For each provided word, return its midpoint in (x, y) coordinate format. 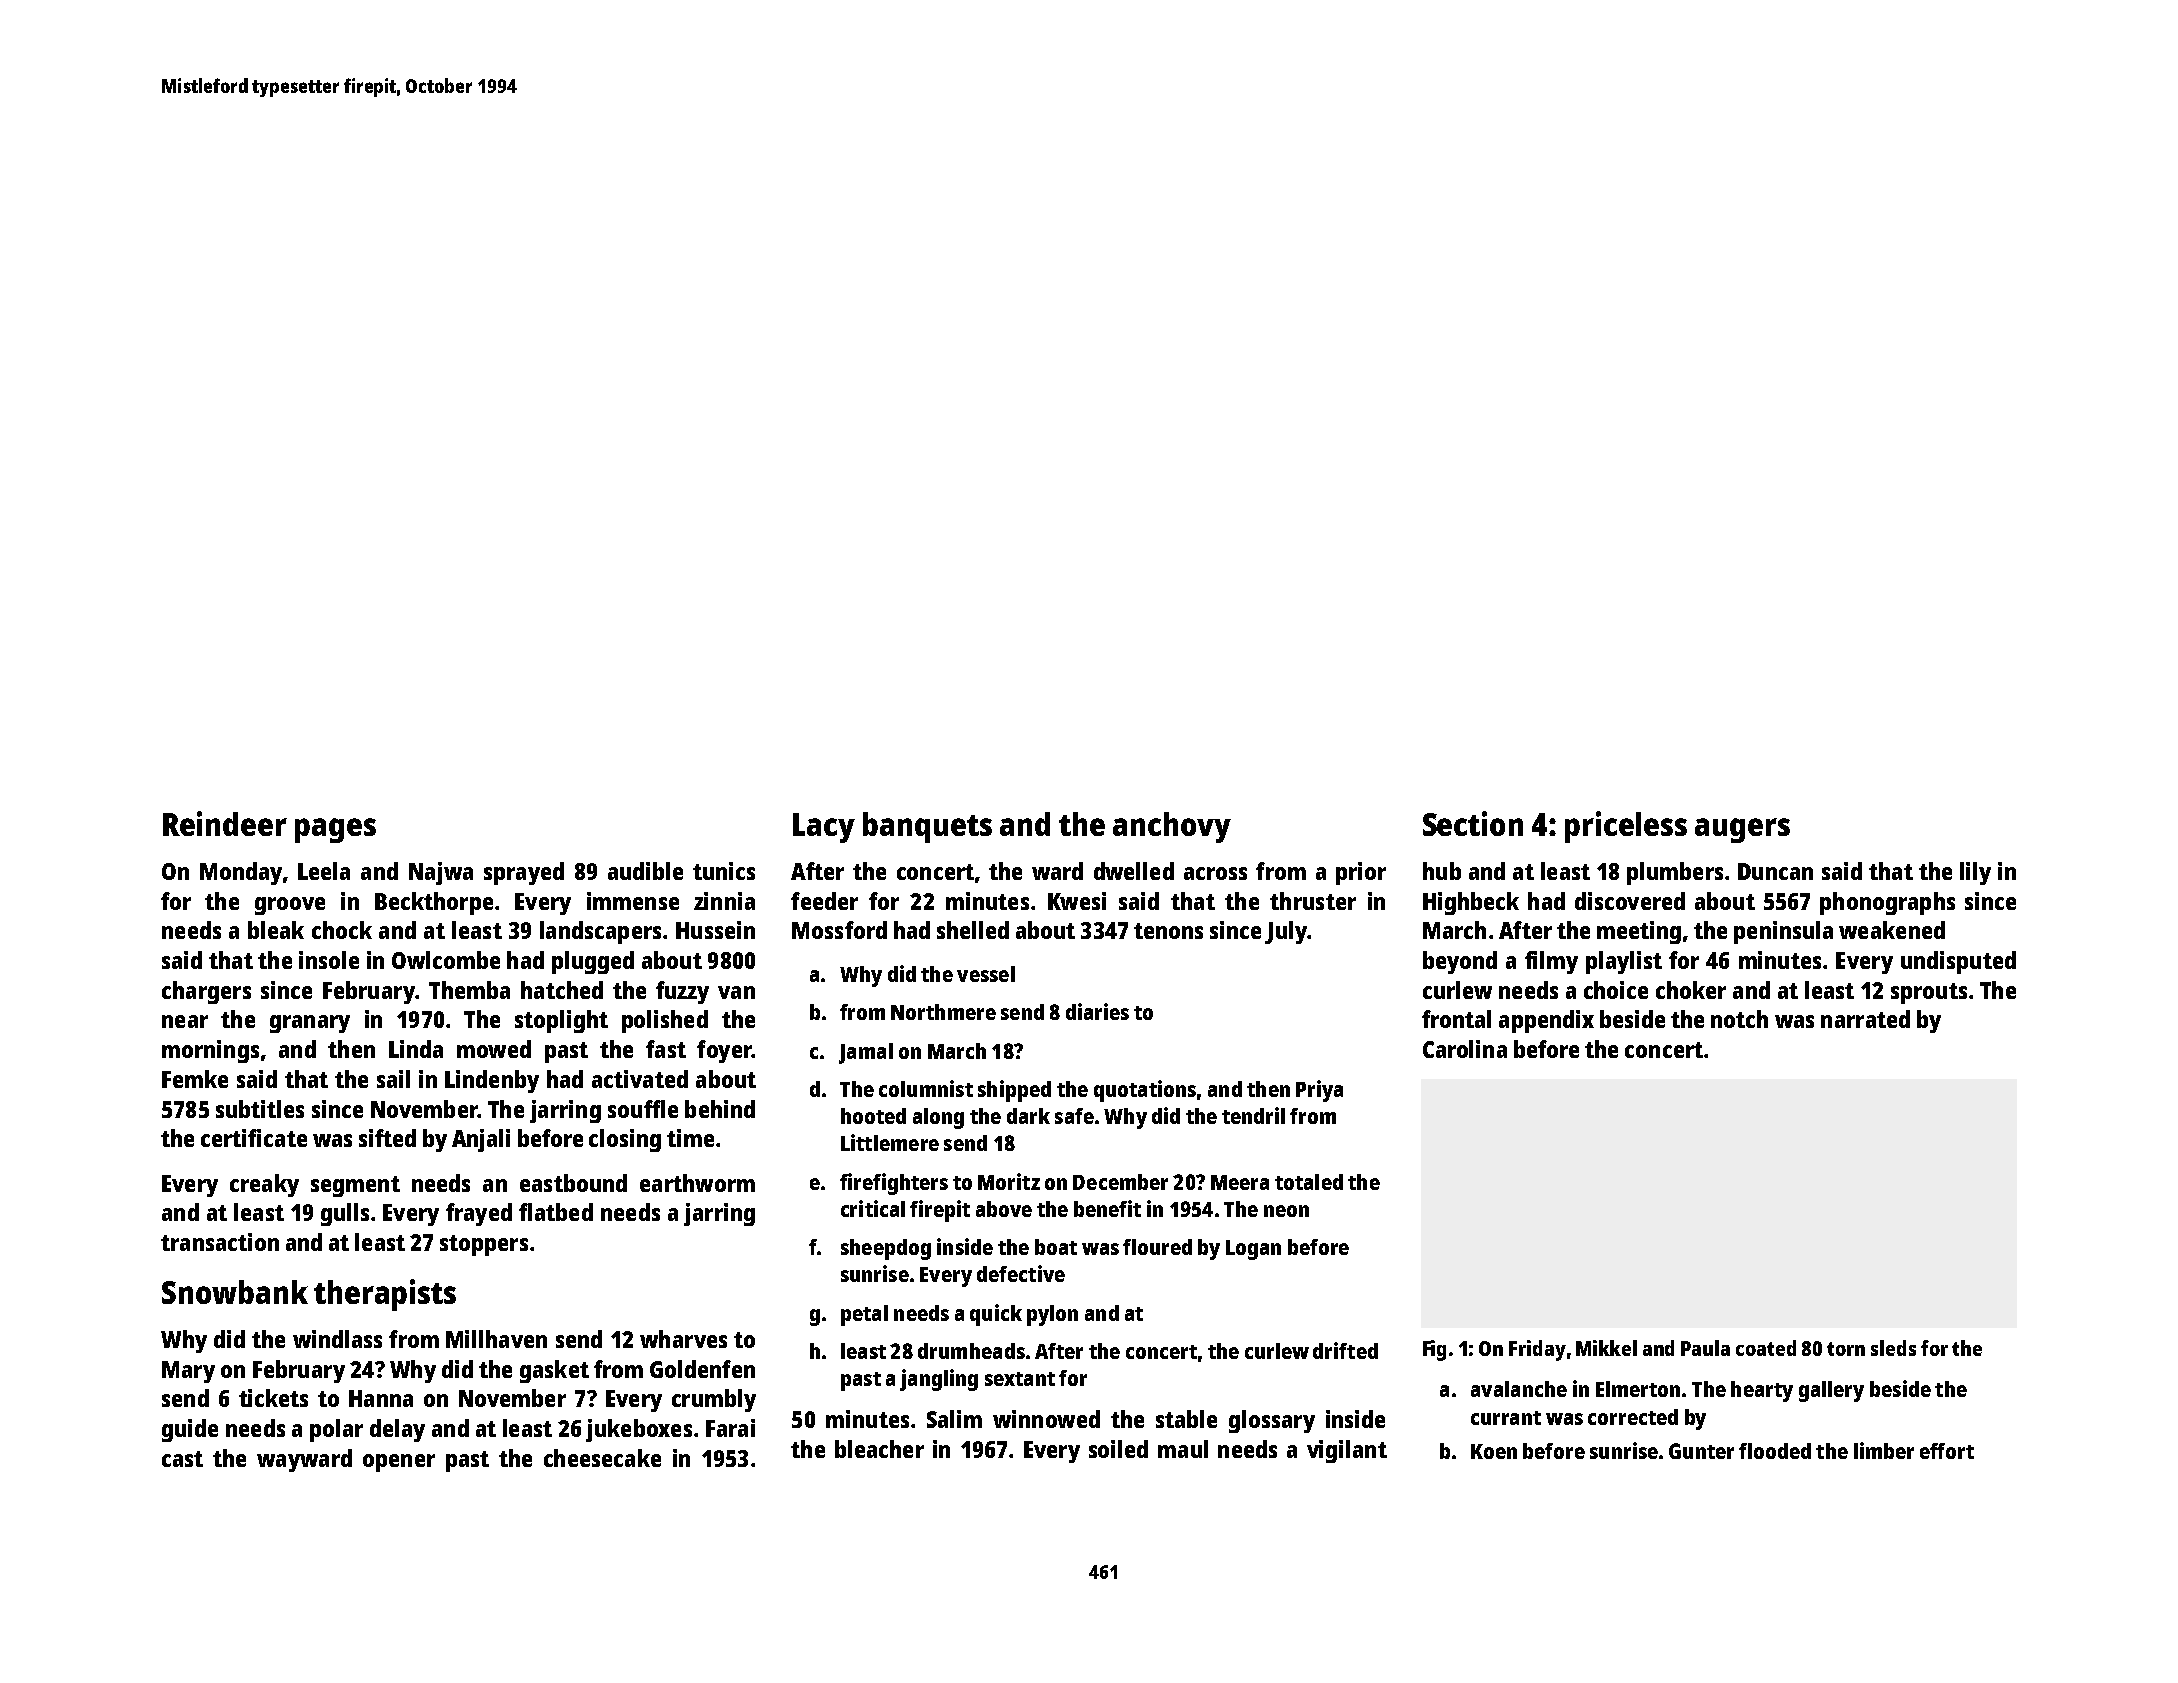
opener (399, 1463)
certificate (254, 1138)
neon (1286, 1211)
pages (335, 830)
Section (1473, 823)
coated (1766, 1348)
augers (1742, 830)
